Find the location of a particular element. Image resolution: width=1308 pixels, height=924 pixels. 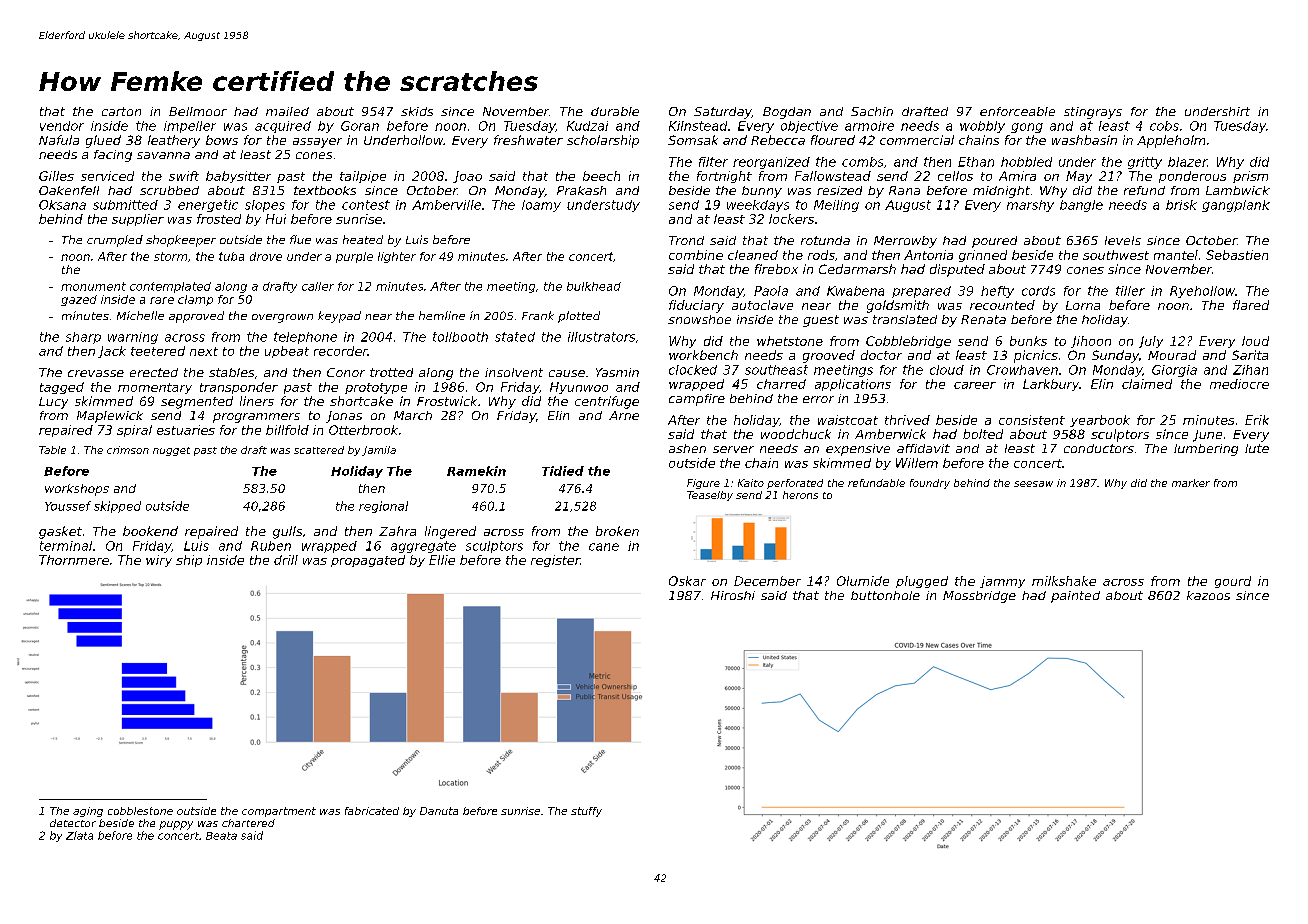

Mossbridge is located at coordinates (979, 597).
